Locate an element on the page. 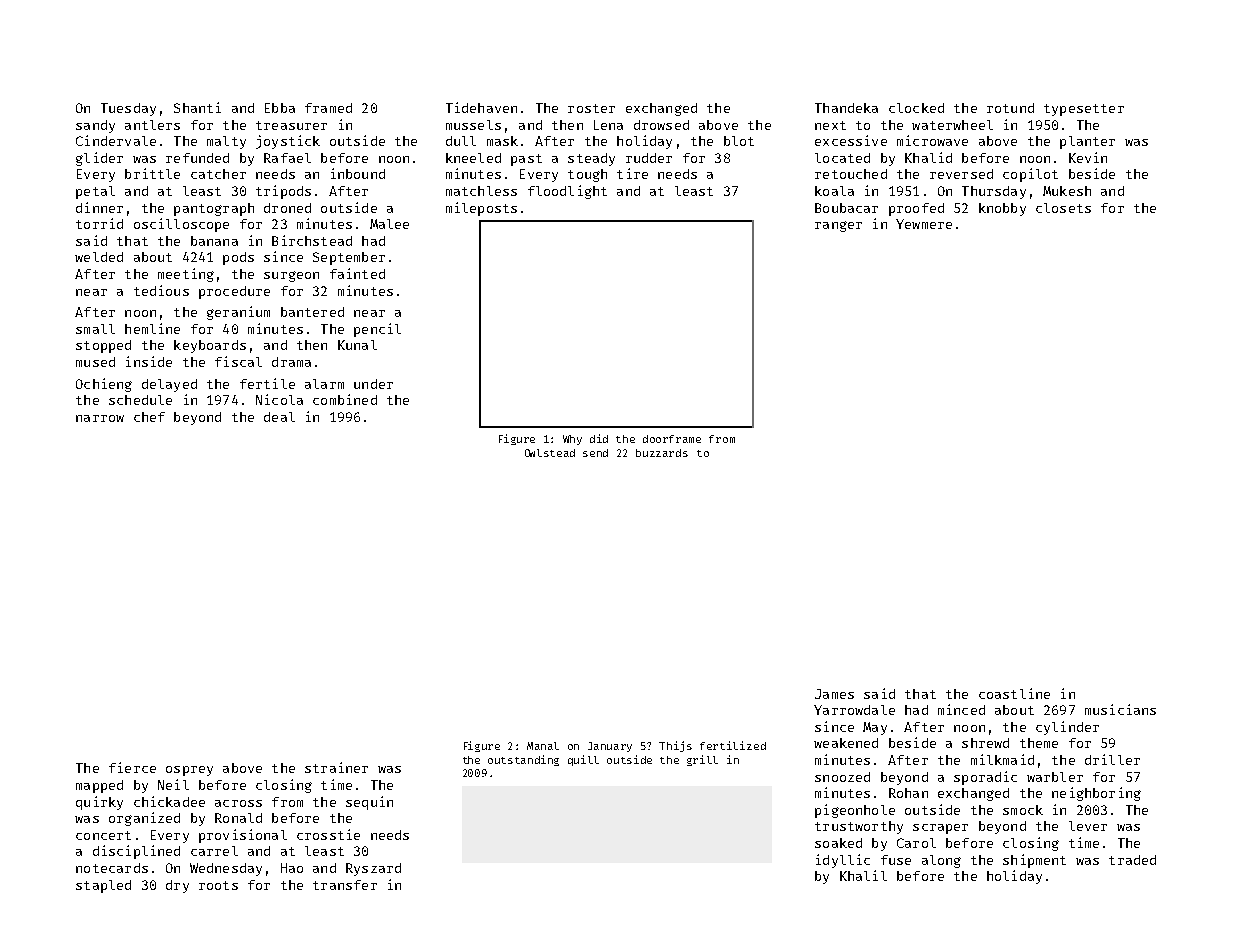  narrow is located at coordinates (100, 418).
